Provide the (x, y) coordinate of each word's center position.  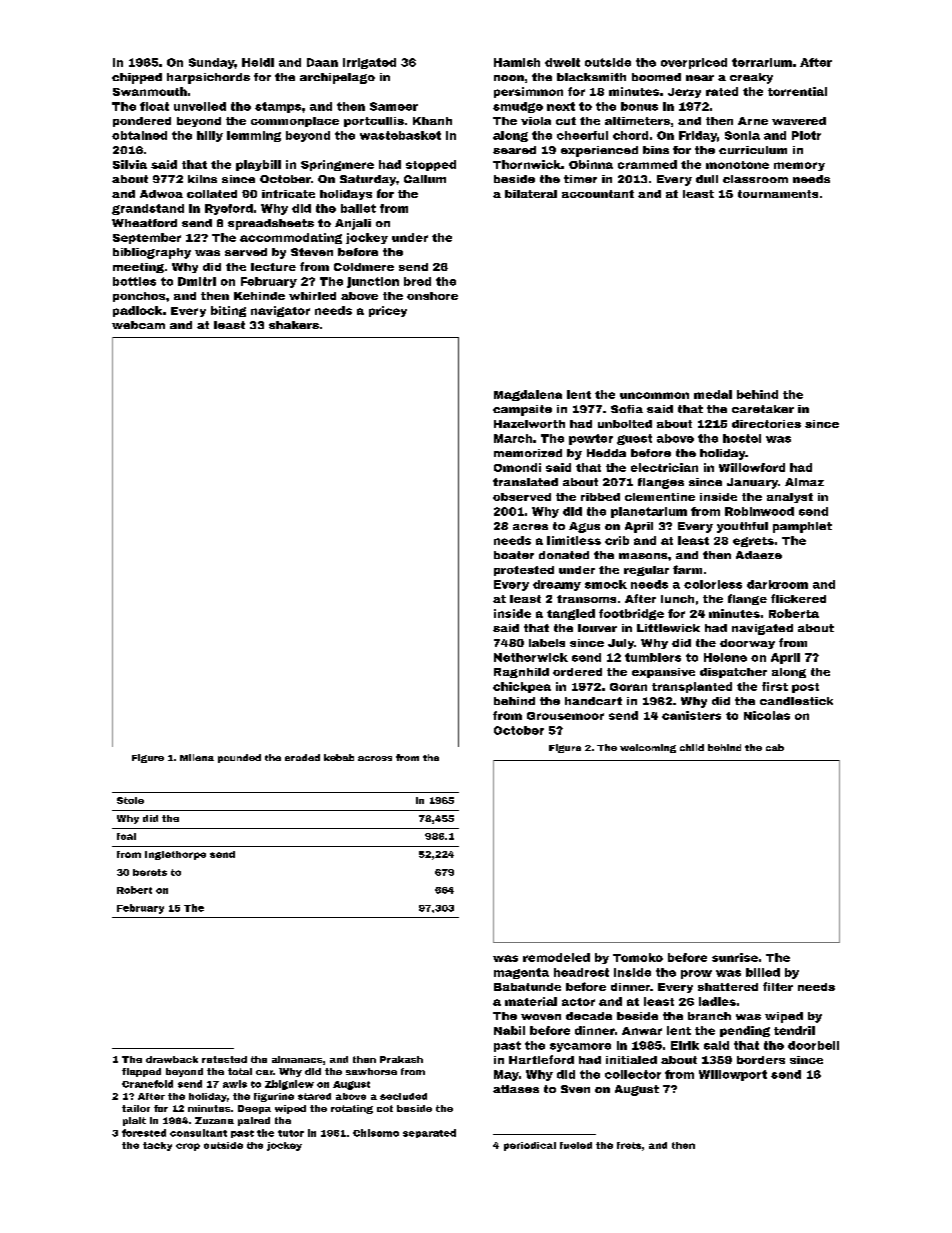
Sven (575, 1089)
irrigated (369, 63)
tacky (157, 1146)
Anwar (642, 1031)
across (375, 758)
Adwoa (161, 194)
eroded (302, 757)
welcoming (648, 748)
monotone (737, 165)
